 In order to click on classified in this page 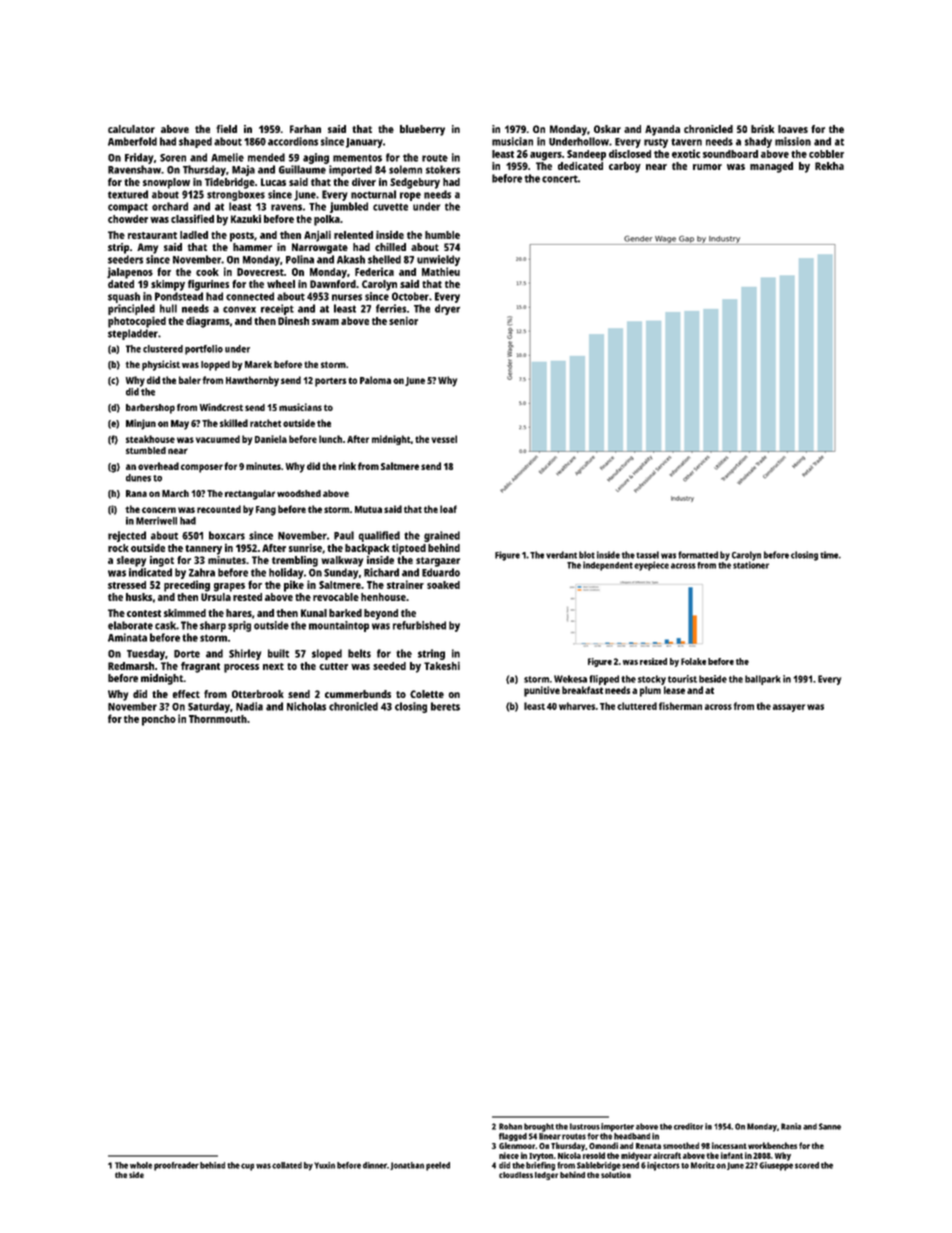, I will do `click(192, 218)`.
